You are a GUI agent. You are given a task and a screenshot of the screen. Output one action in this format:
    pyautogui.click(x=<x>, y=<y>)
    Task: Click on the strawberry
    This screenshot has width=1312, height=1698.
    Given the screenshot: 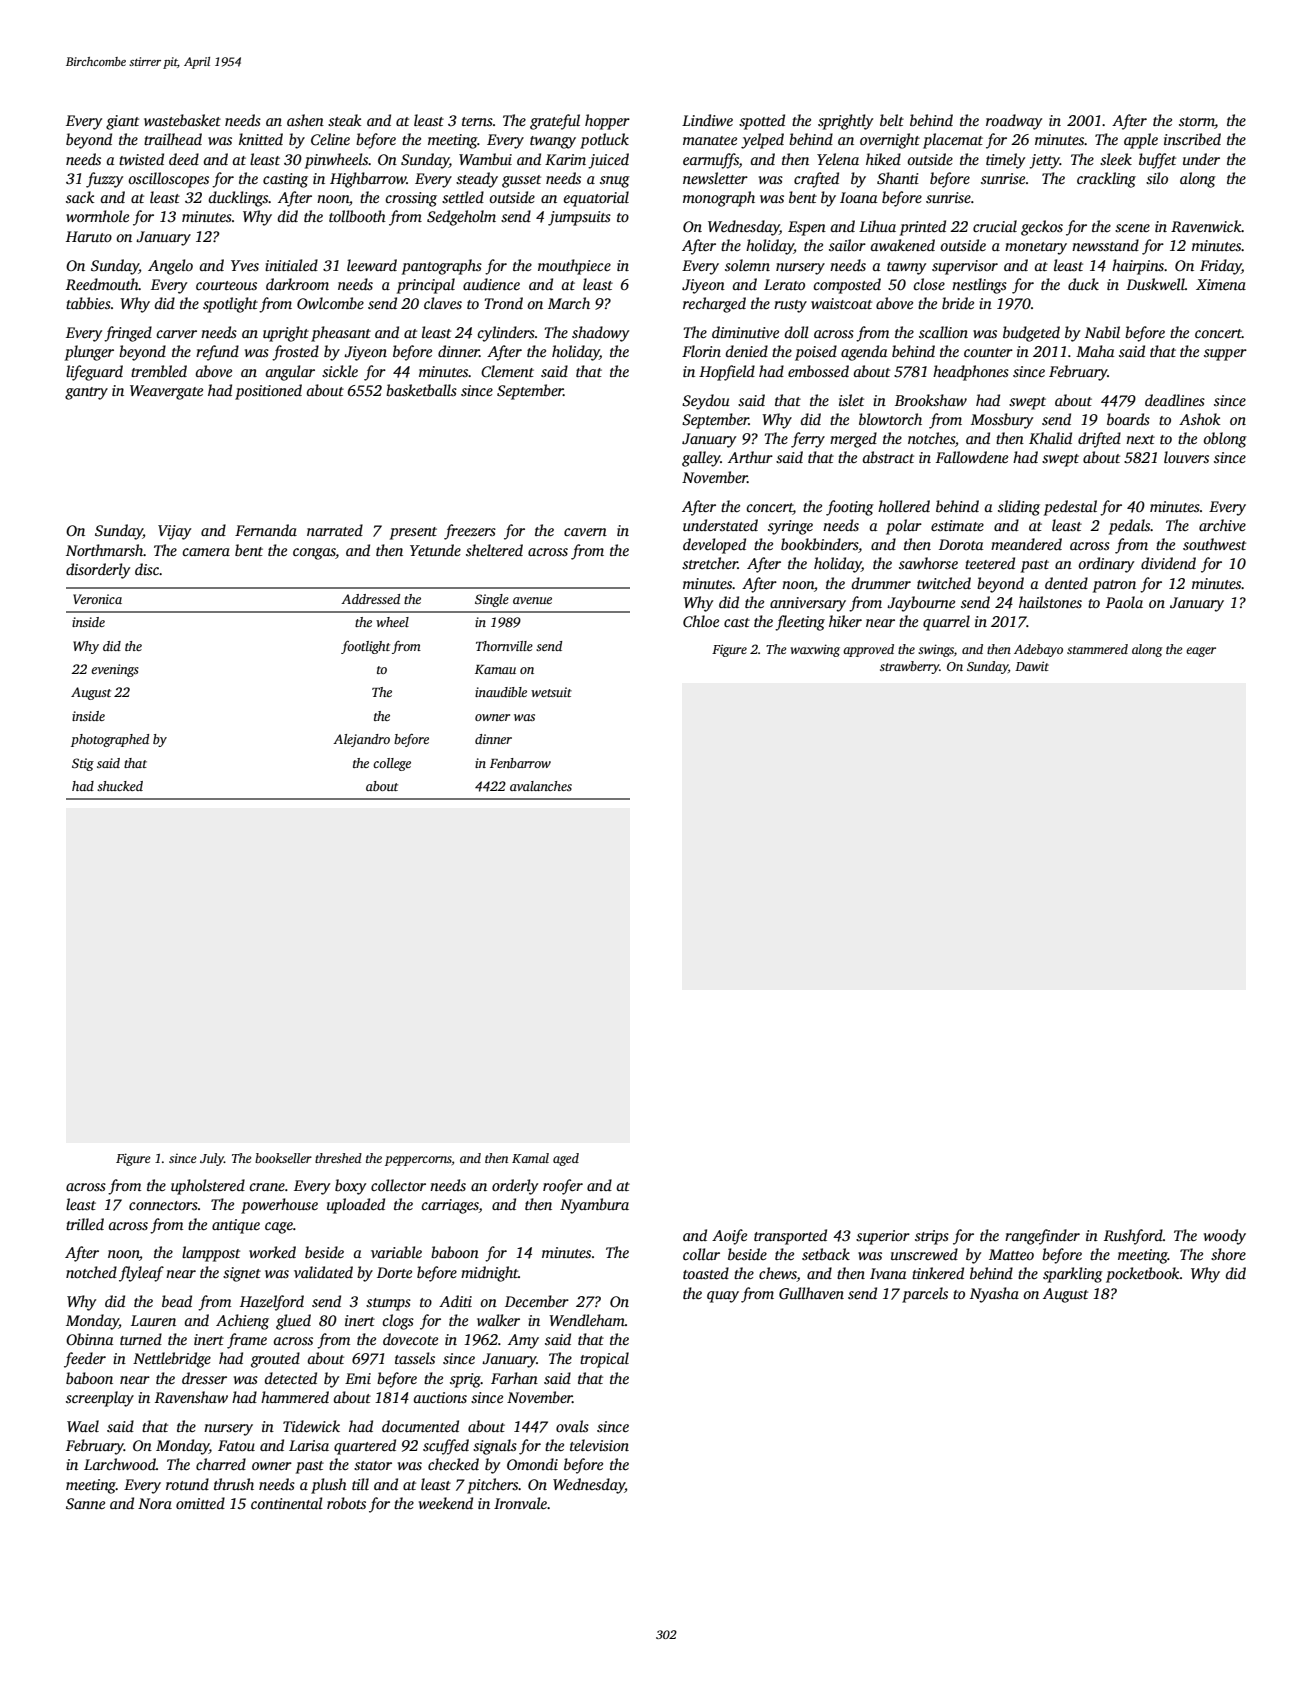 What is the action you would take?
    pyautogui.click(x=910, y=667)
